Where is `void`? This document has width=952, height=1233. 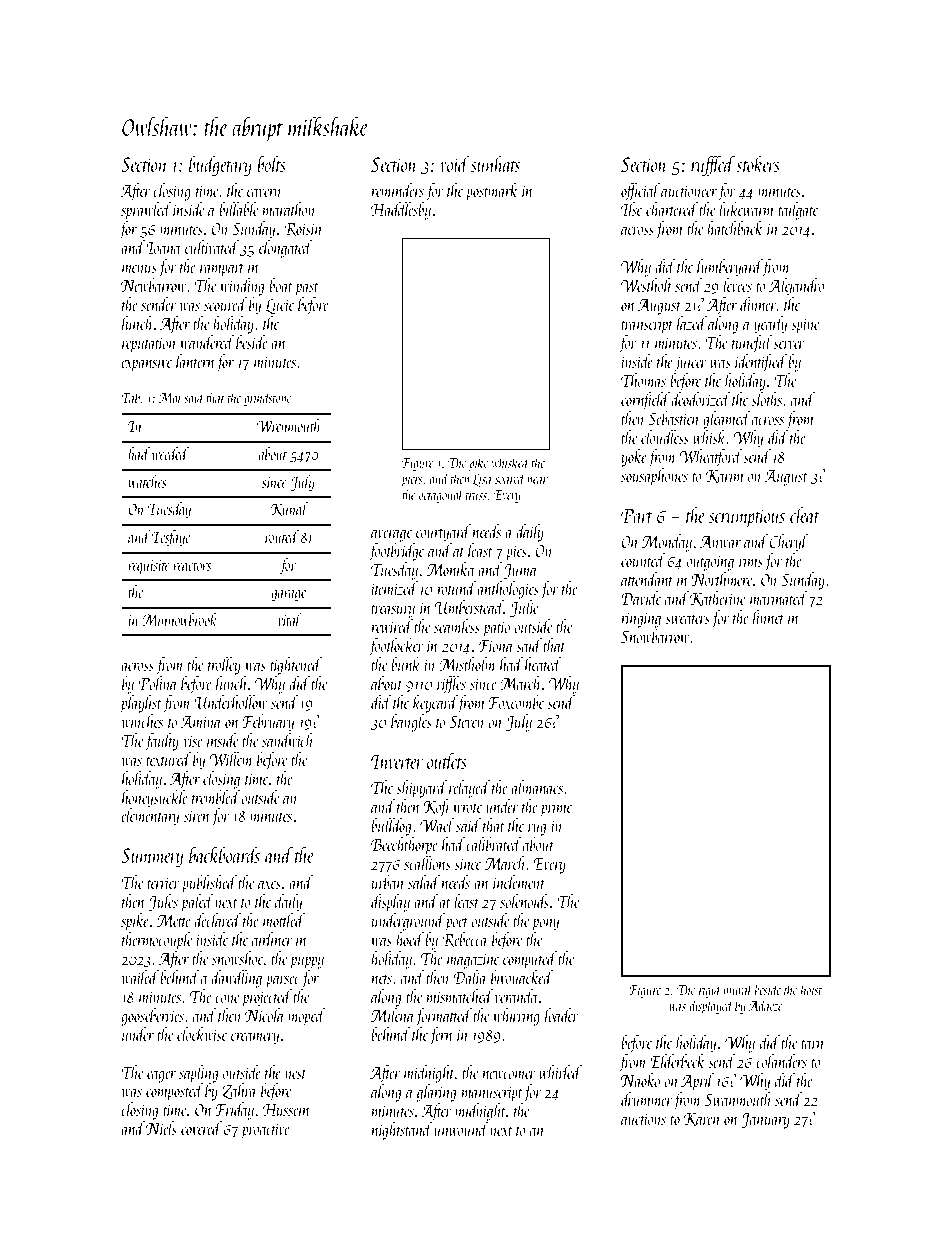
void is located at coordinates (454, 163).
